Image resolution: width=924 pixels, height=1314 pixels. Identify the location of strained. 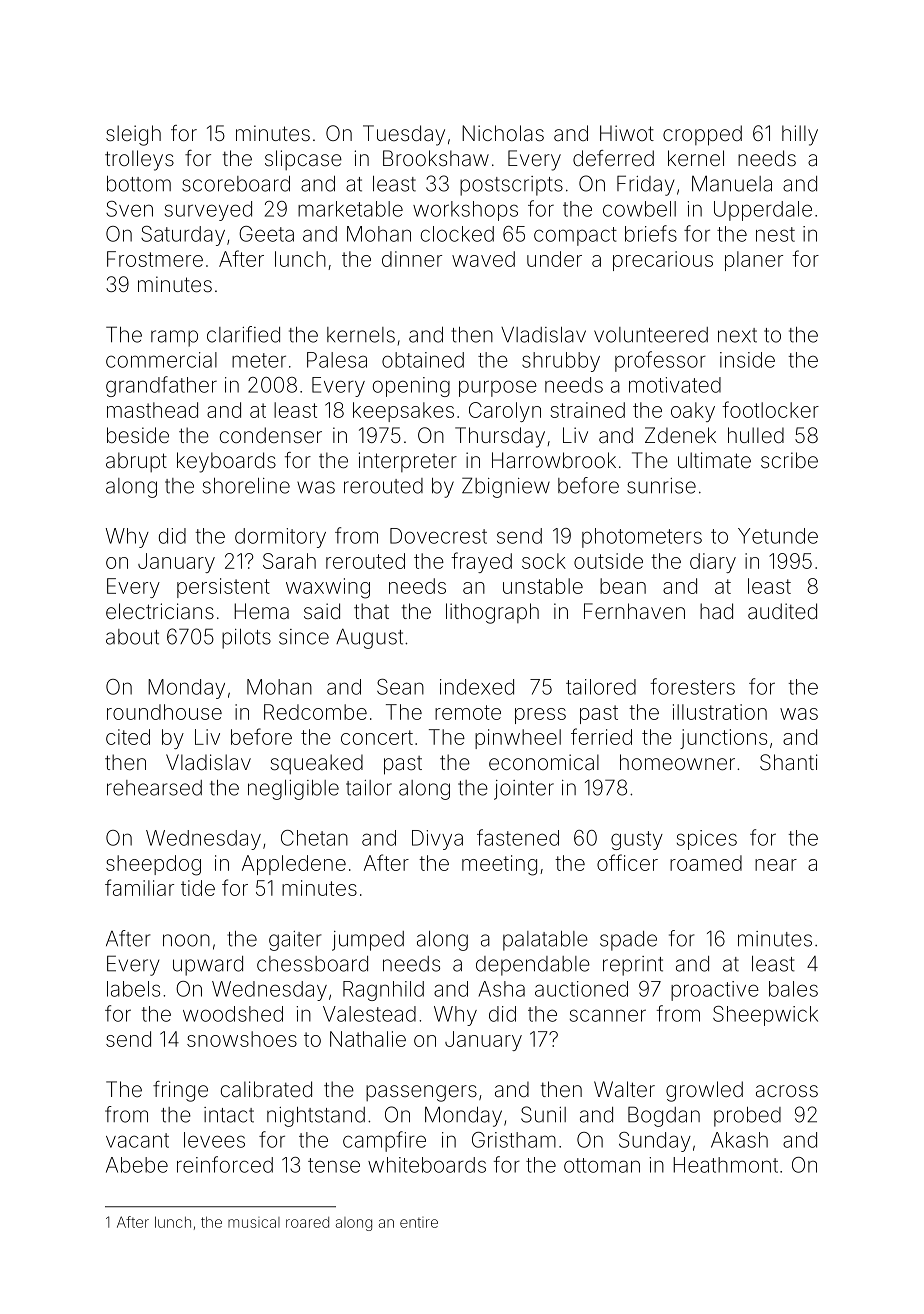
(587, 410).
